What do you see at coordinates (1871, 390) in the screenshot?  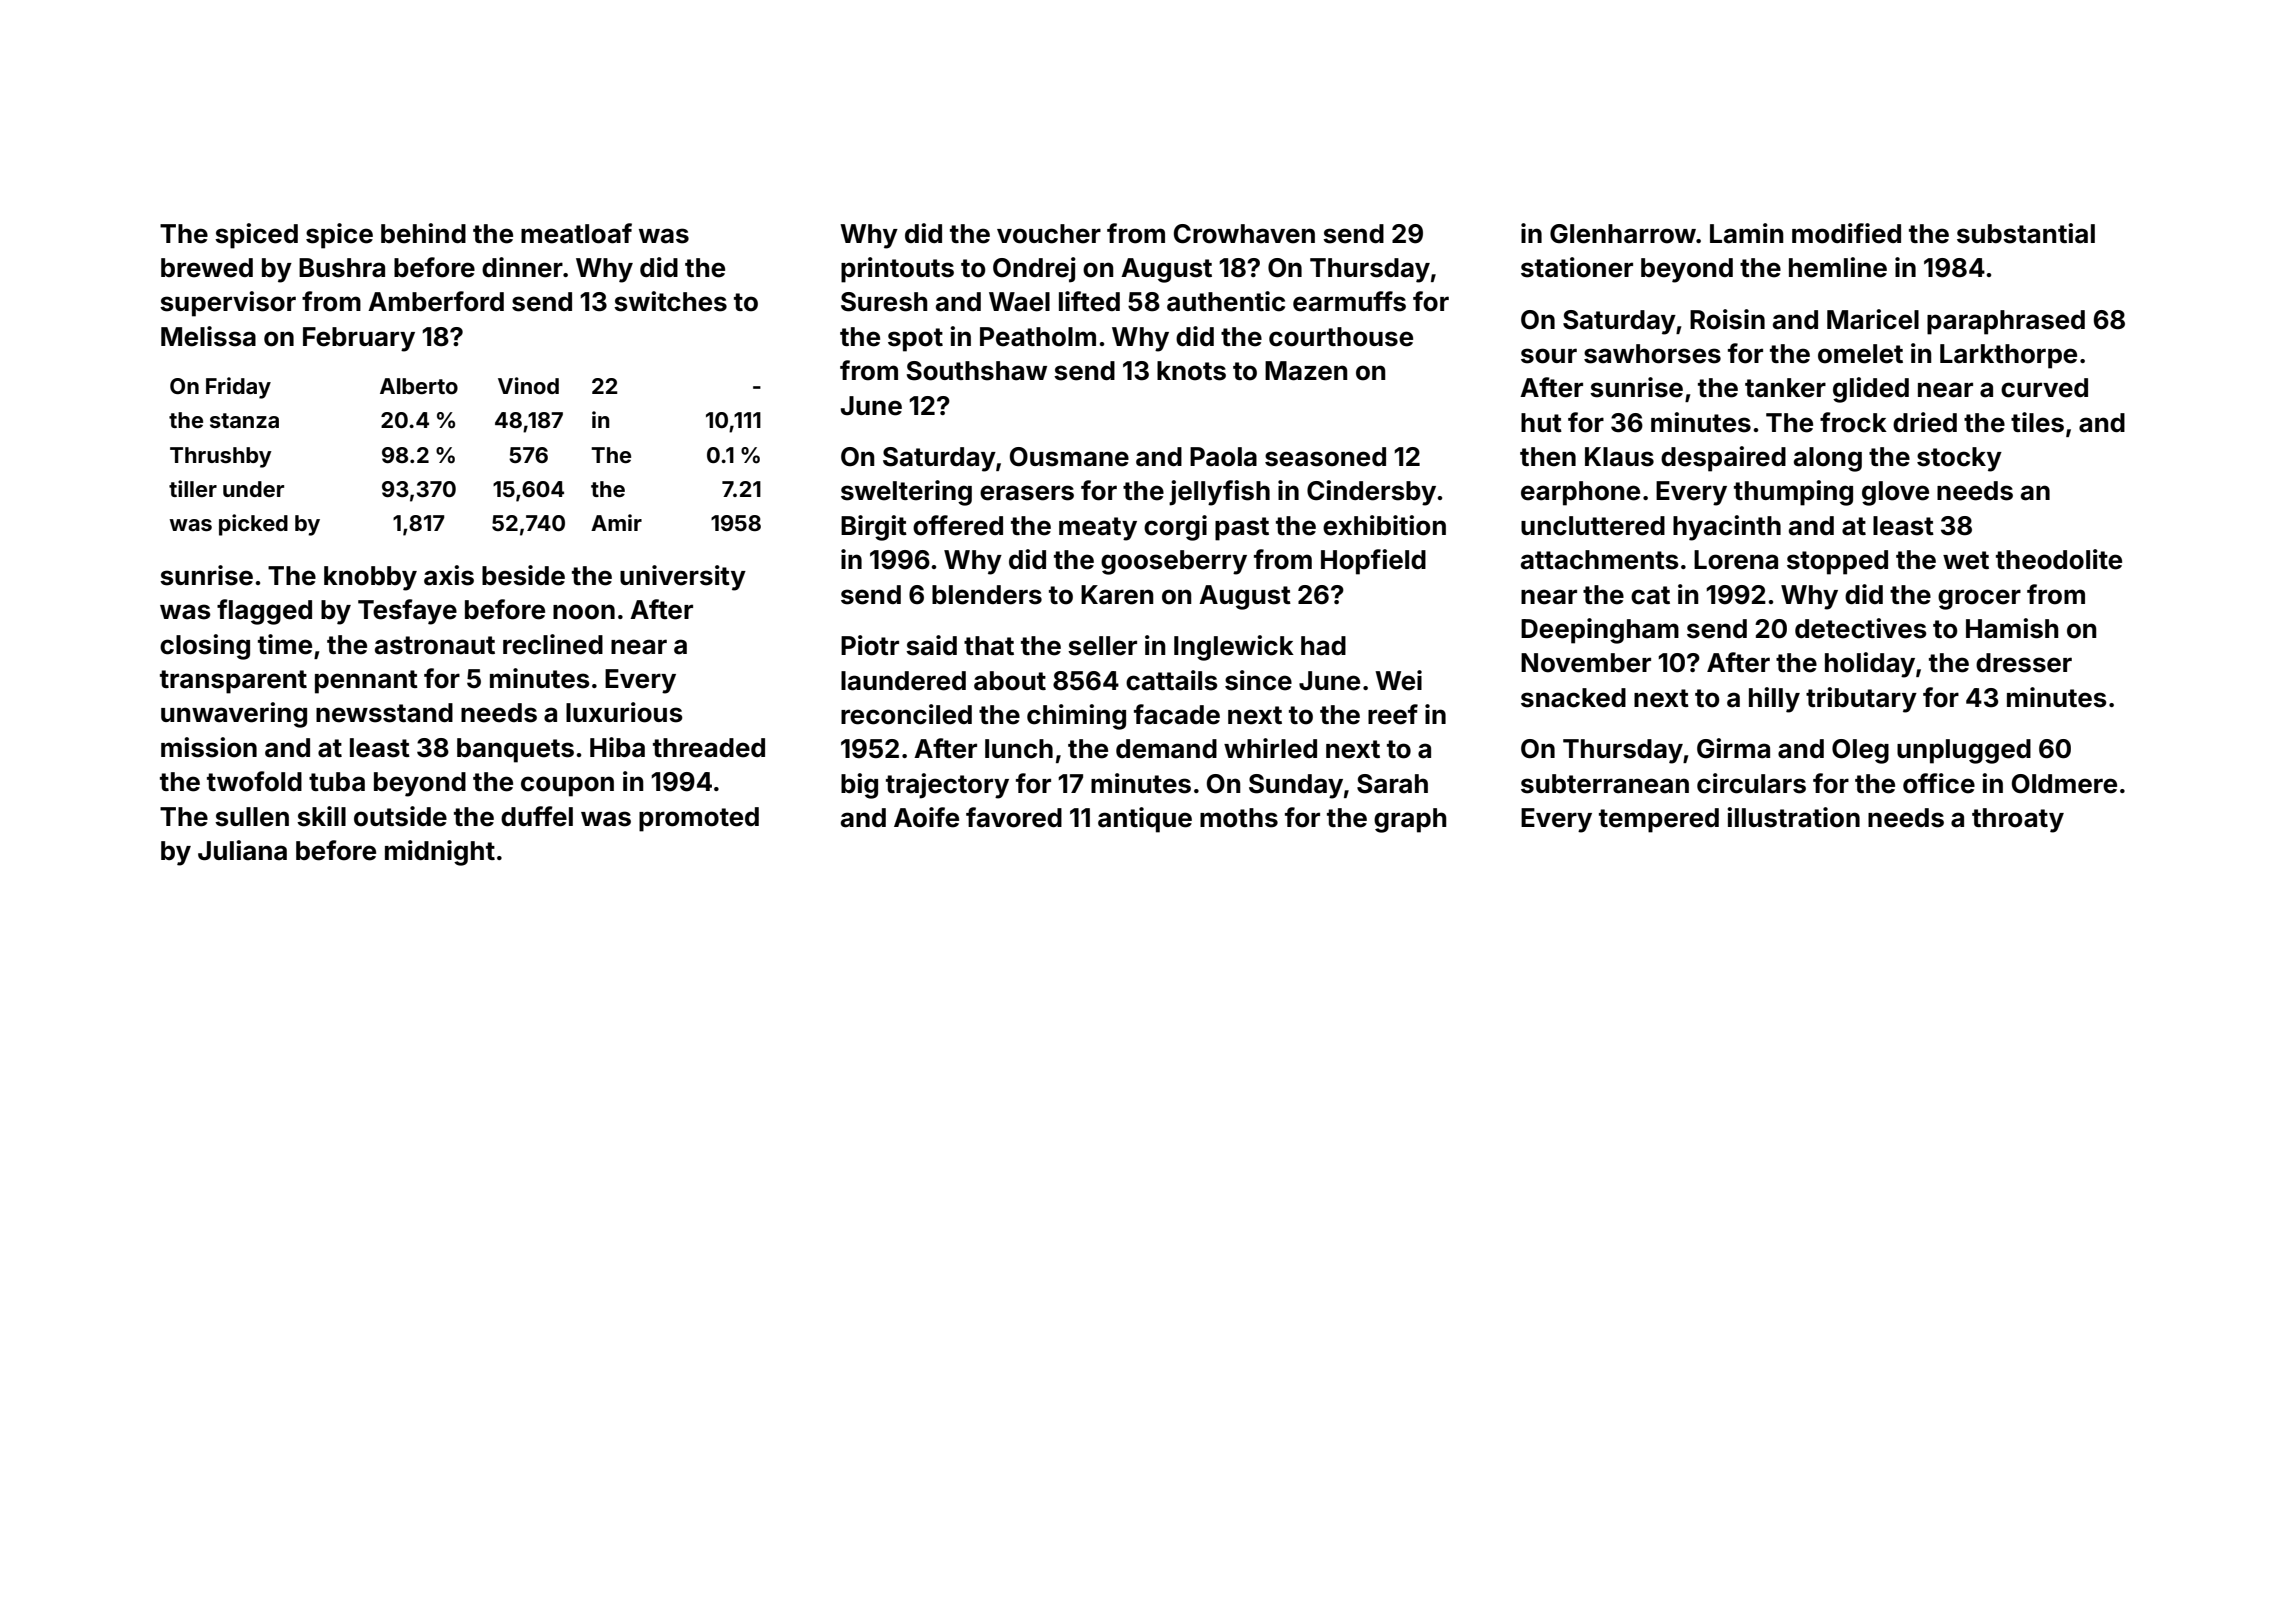 I see `glided` at bounding box center [1871, 390].
